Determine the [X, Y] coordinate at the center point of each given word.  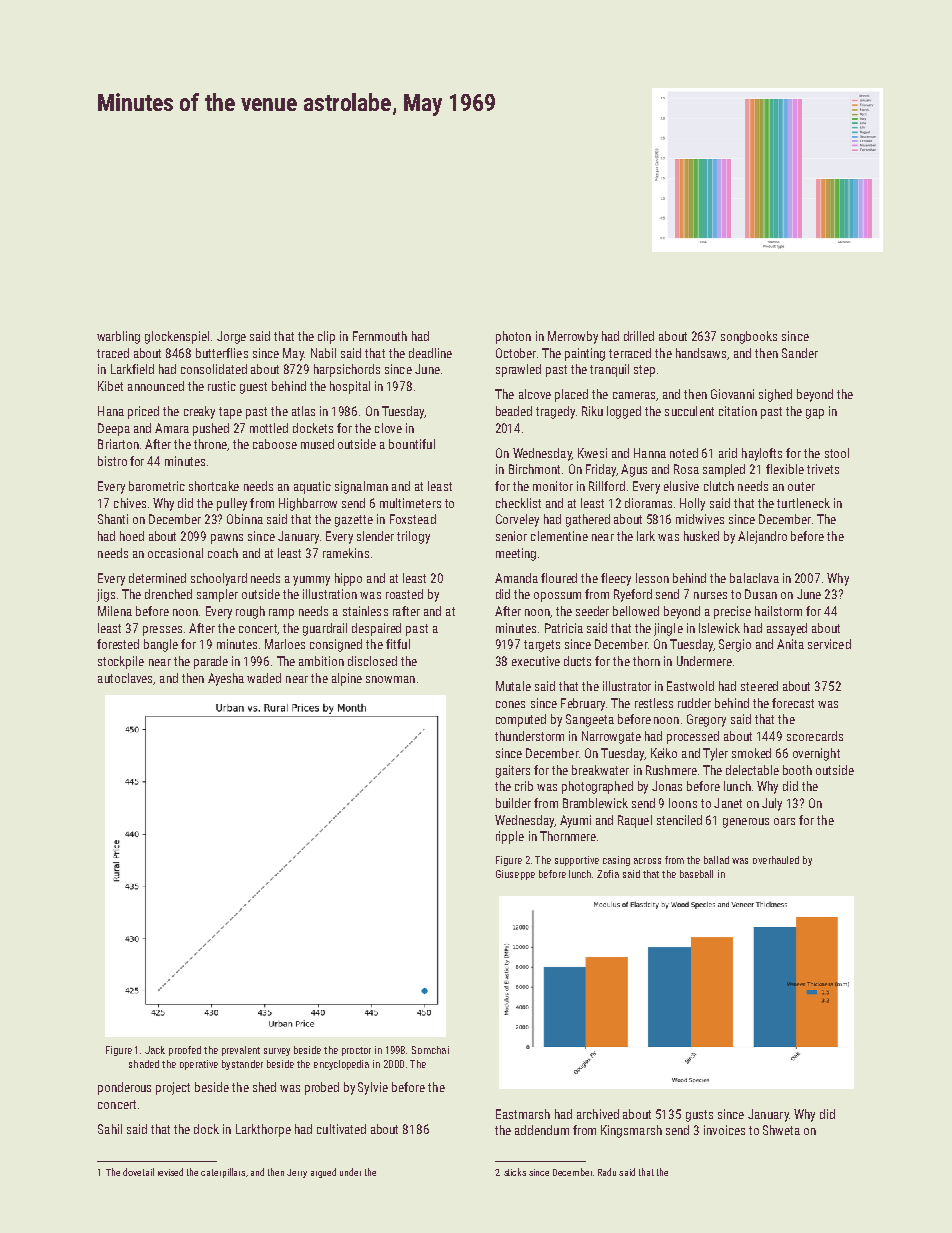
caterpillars [223, 1173]
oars [784, 821]
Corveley [517, 520]
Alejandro [762, 537]
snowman [390, 679]
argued [323, 1173]
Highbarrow [308, 504]
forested [118, 644]
